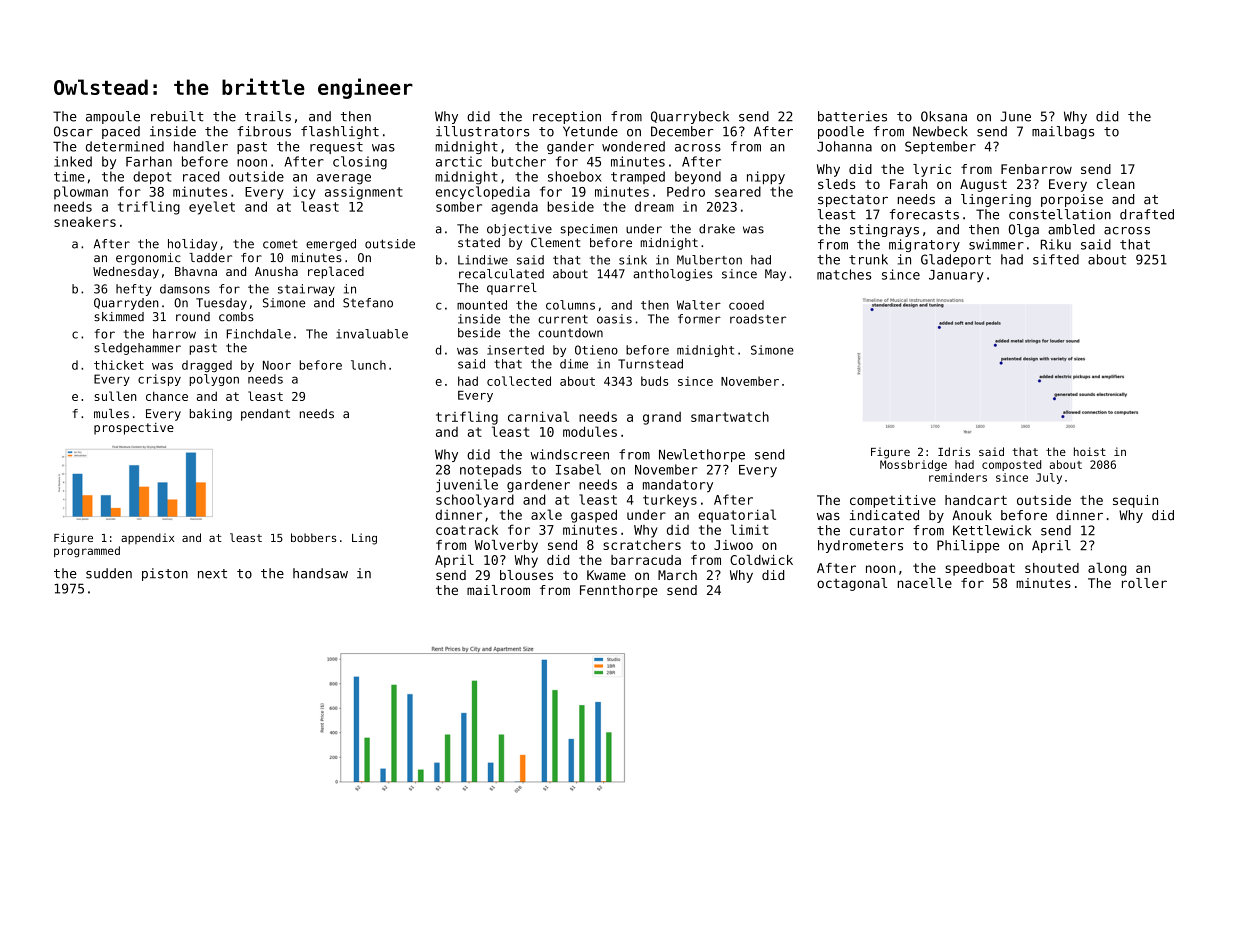 Image resolution: width=1233 pixels, height=952 pixels. Describe the element at coordinates (678, 485) in the page. I see `mandatory` at that location.
